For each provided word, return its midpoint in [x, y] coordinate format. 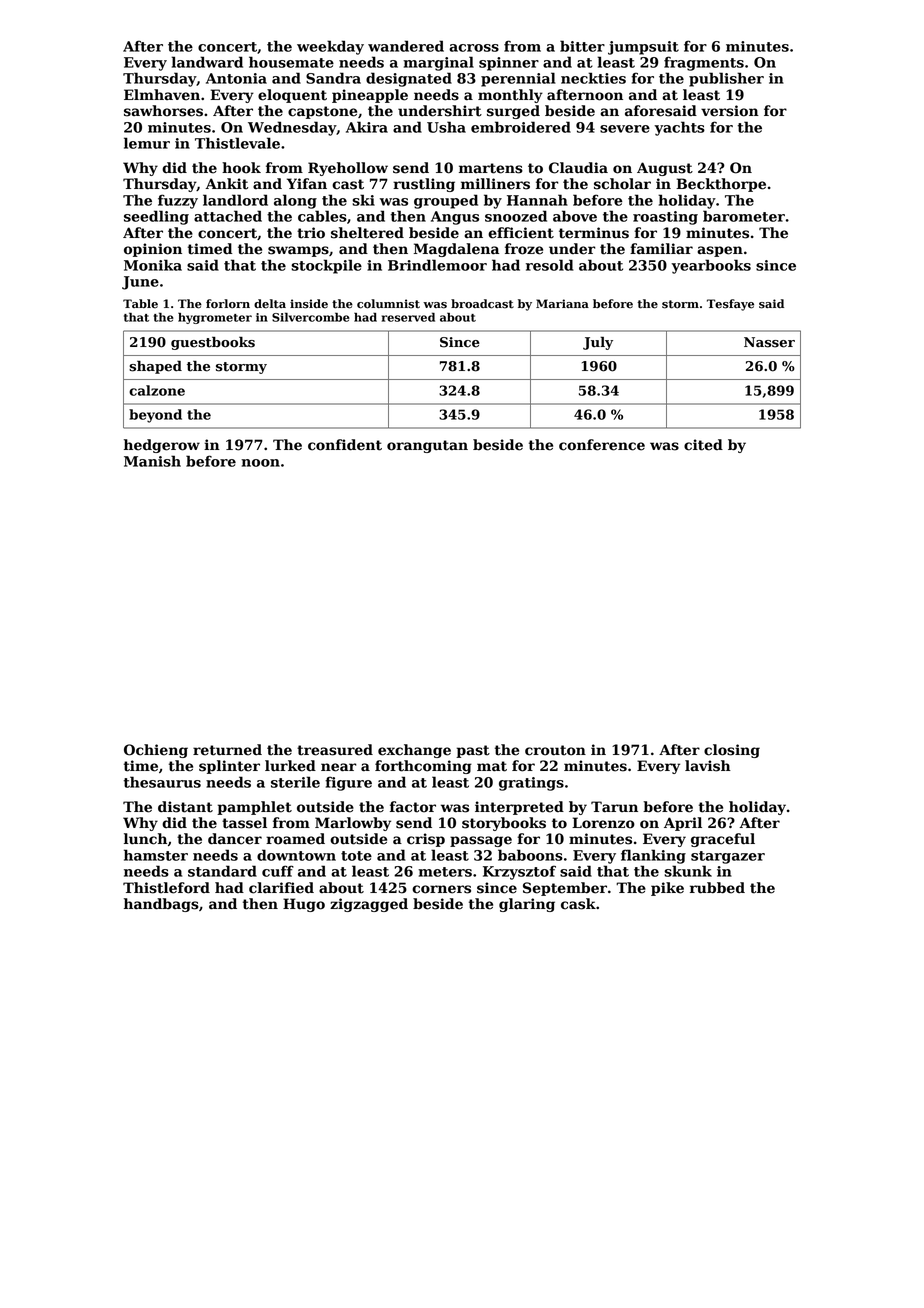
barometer [744, 216]
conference [602, 445]
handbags [161, 905]
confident [345, 445]
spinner [509, 64]
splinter [229, 767]
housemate [291, 62]
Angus [455, 218]
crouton [555, 750]
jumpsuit [643, 48]
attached [228, 216]
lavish [708, 766]
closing [732, 751]
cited [703, 445]
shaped [155, 367]
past [473, 751]
